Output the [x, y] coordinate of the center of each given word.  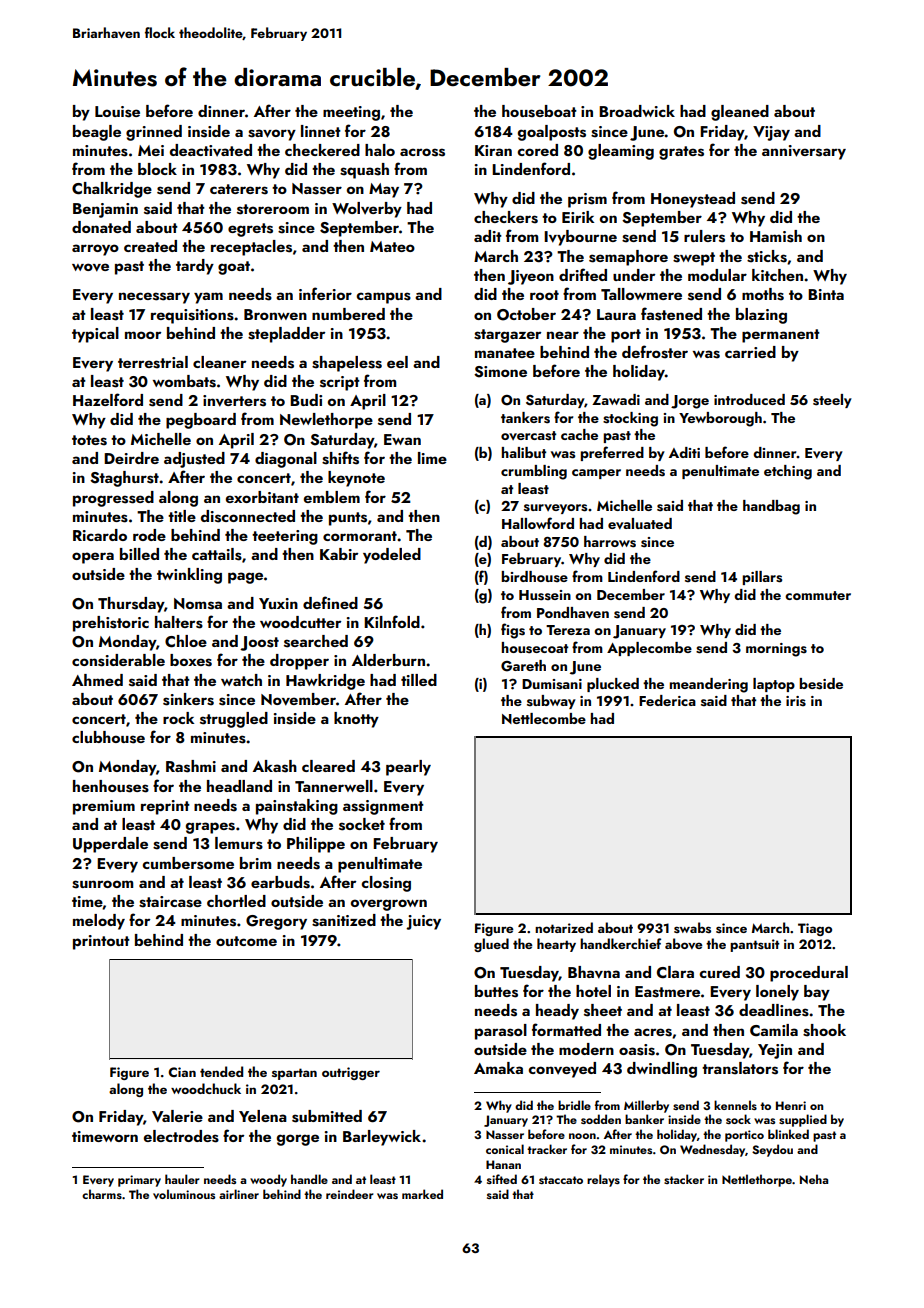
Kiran [493, 150]
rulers [704, 236]
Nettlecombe [544, 718]
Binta [826, 294]
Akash [275, 766]
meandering [709, 685]
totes [89, 440]
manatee [505, 353]
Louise [117, 112]
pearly [408, 768]
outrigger [351, 1073]
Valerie [177, 1116]
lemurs [239, 843]
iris [796, 701]
